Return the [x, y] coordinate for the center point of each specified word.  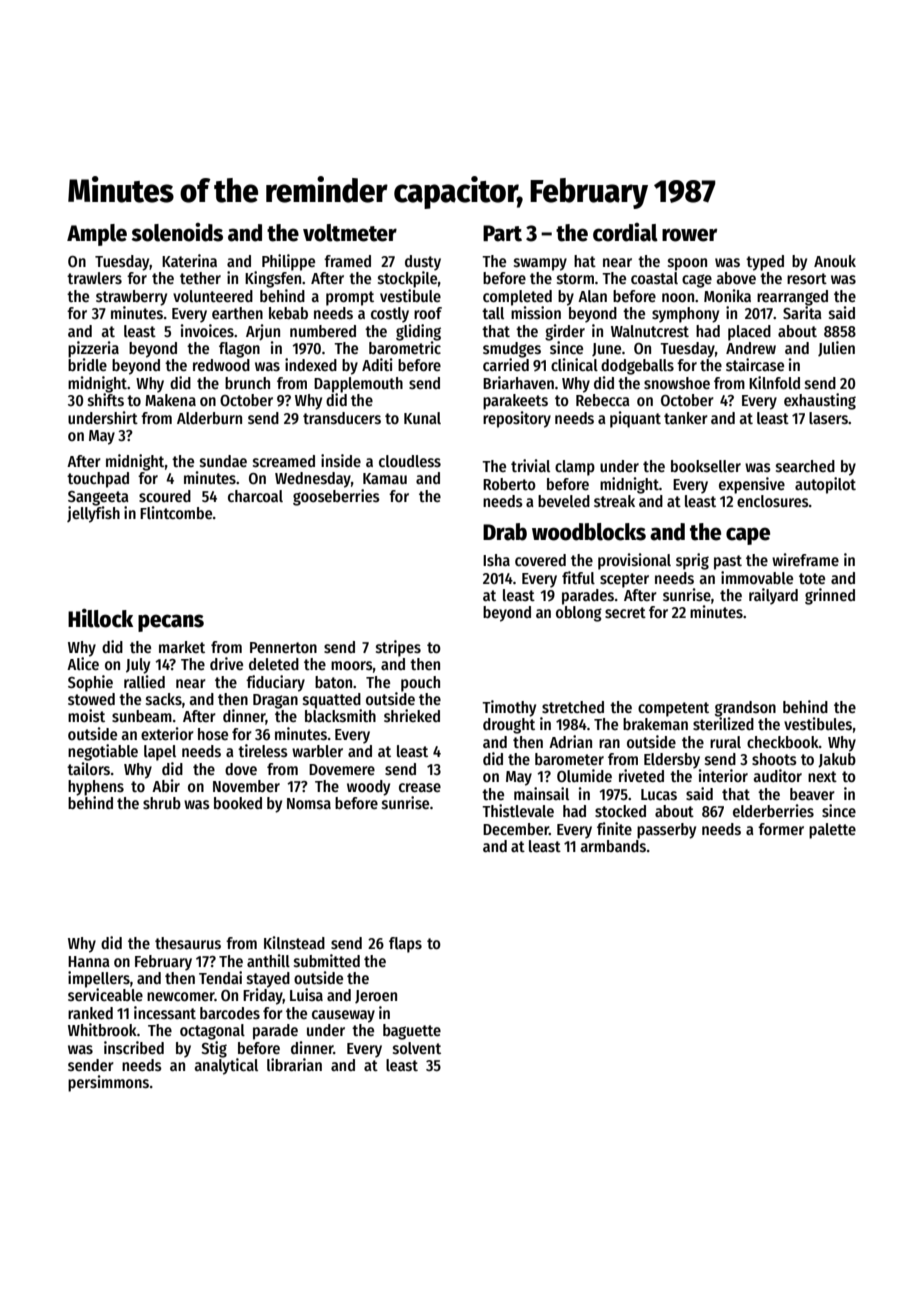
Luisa [306, 994]
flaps [405, 945]
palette [832, 831]
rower [689, 235]
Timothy [509, 708]
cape [748, 536]
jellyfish [93, 514]
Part [502, 233]
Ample [97, 235]
